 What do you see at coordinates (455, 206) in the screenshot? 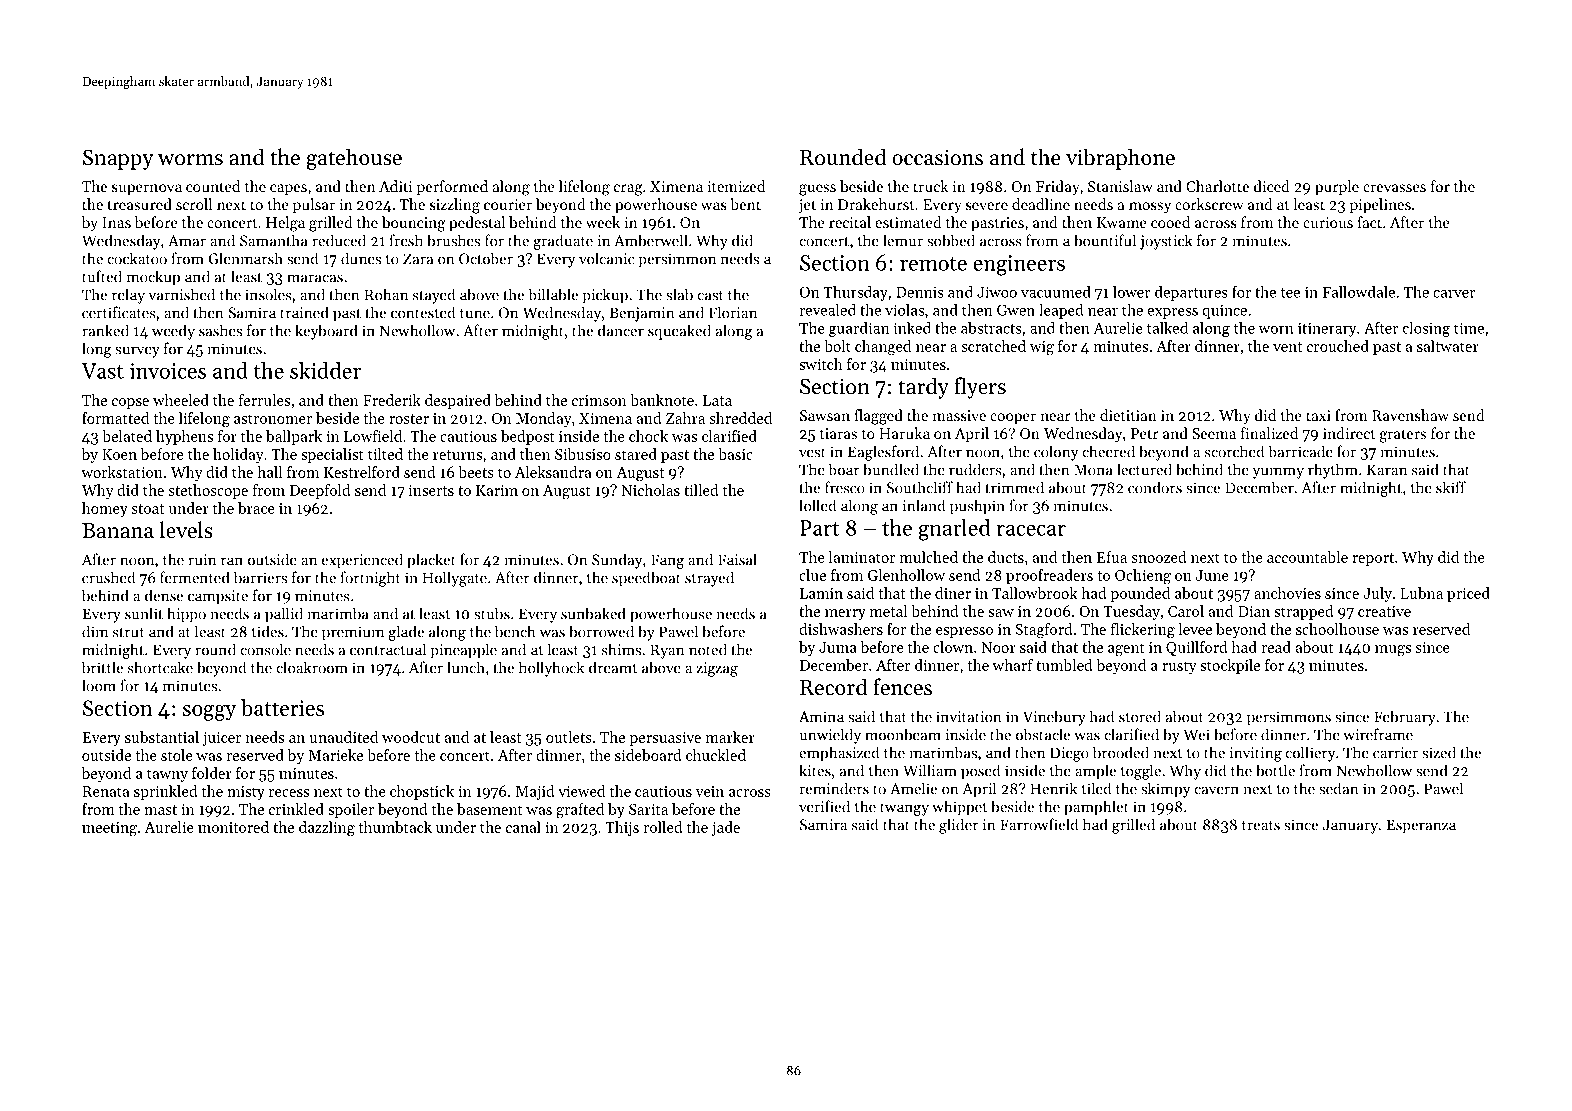
I see `sizzling` at bounding box center [455, 206].
